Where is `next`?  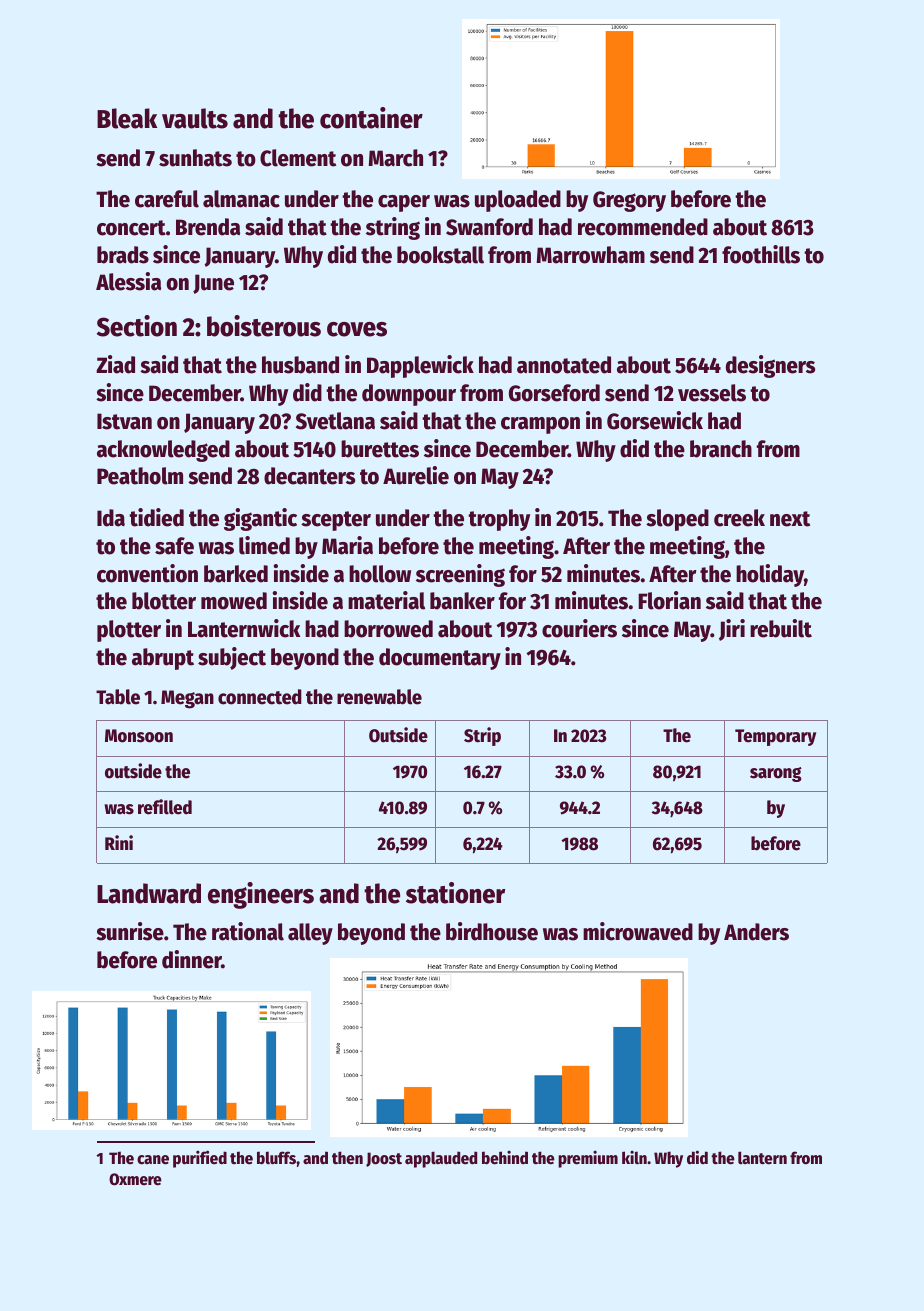 next is located at coordinates (790, 519).
